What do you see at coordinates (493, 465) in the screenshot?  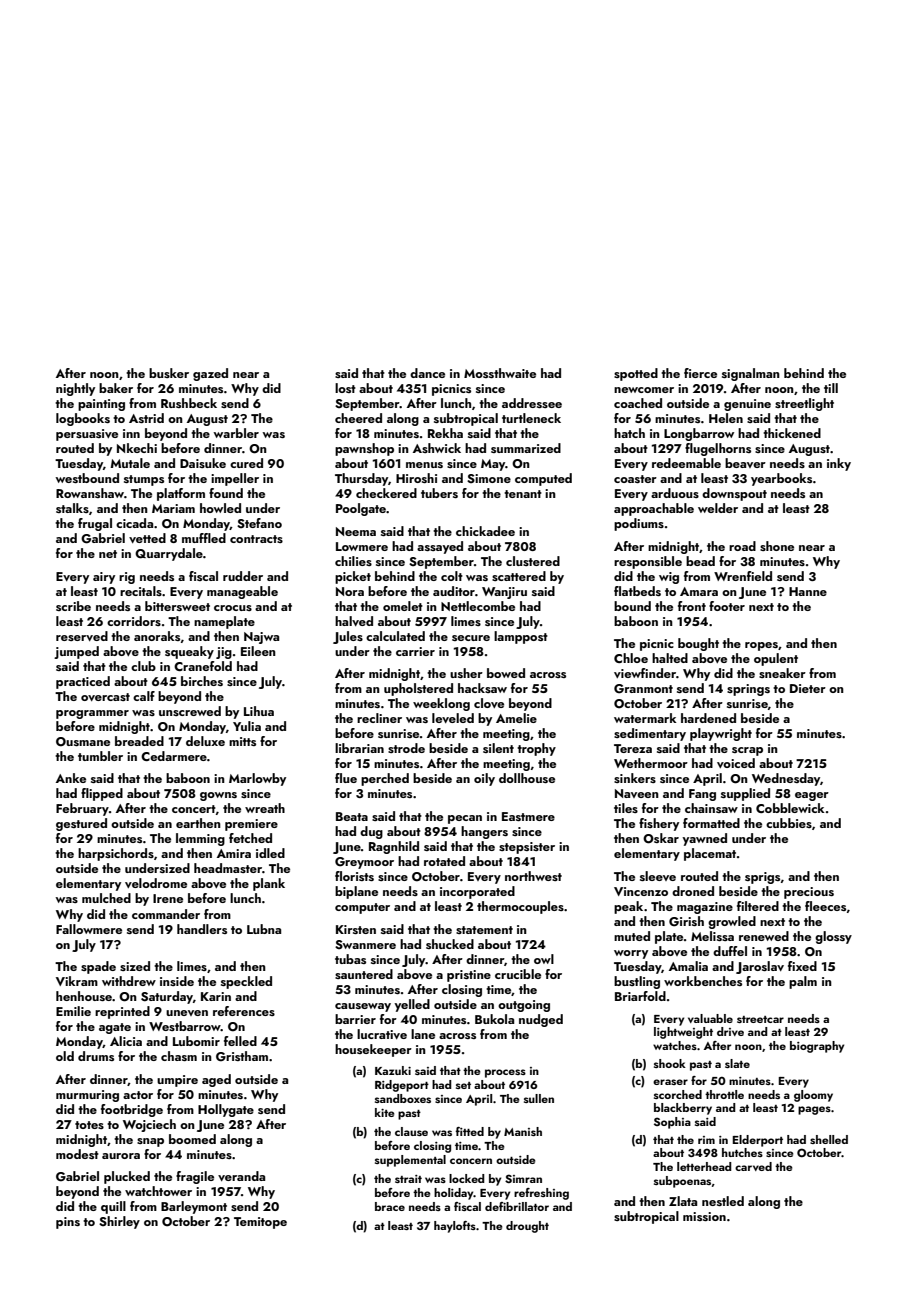 I see `May` at bounding box center [493, 465].
